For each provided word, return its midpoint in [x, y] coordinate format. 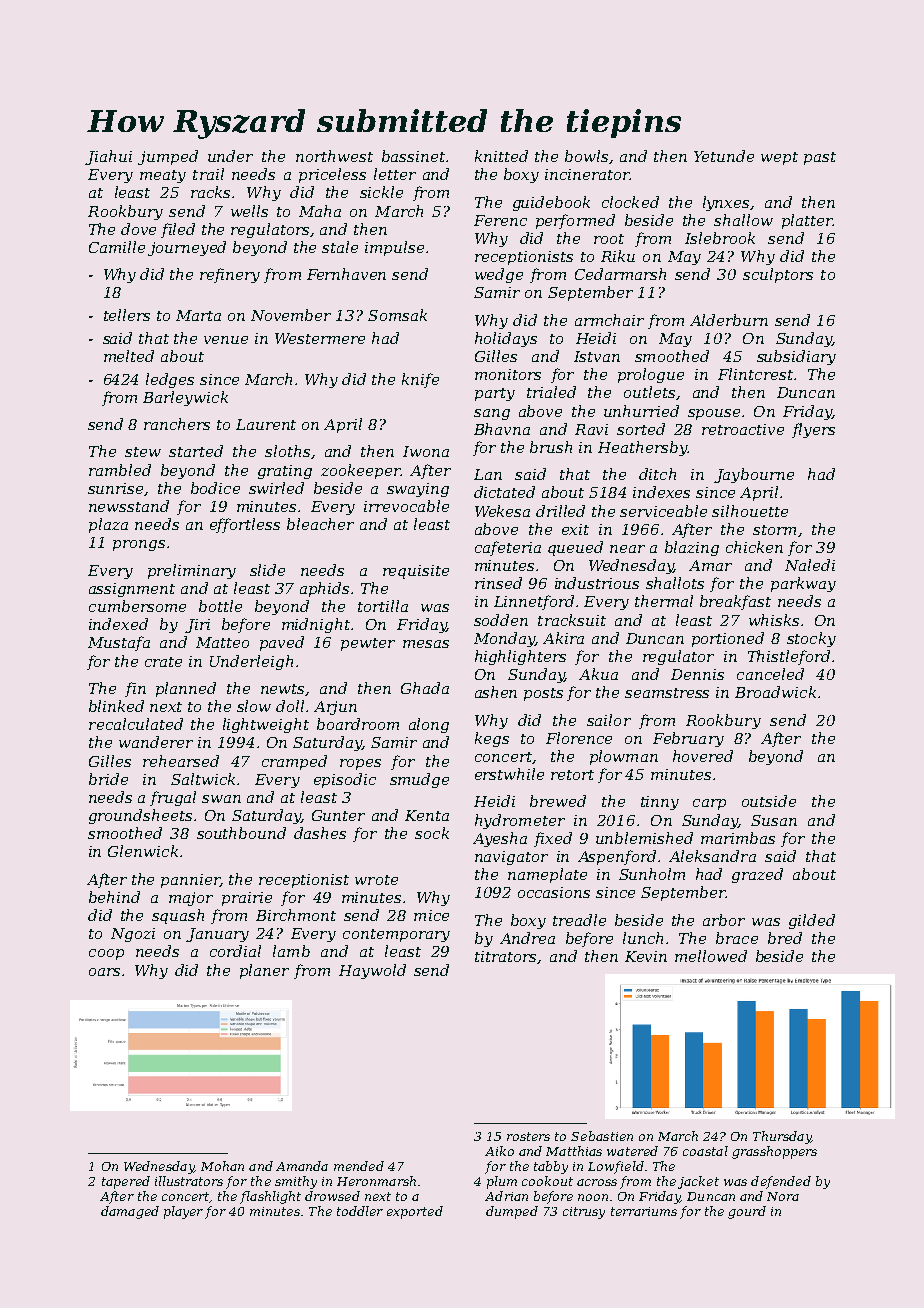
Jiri [197, 626]
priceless [332, 175]
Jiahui [108, 157]
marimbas [738, 838]
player [183, 1212]
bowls [586, 156]
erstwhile [509, 774]
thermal [664, 601]
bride [108, 779]
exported [415, 1212]
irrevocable [406, 506]
